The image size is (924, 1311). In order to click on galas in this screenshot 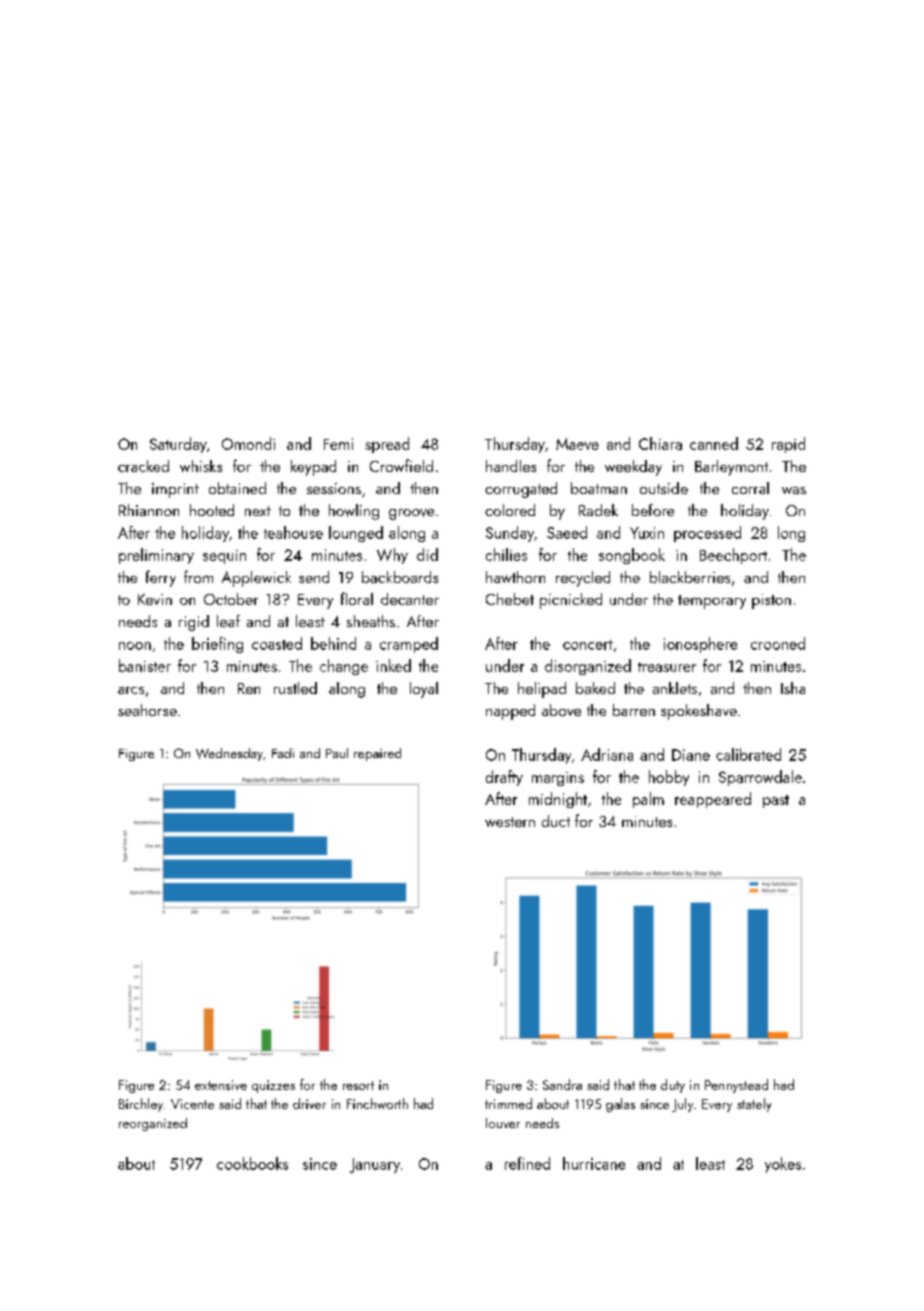, I will do `click(620, 1105)`.
